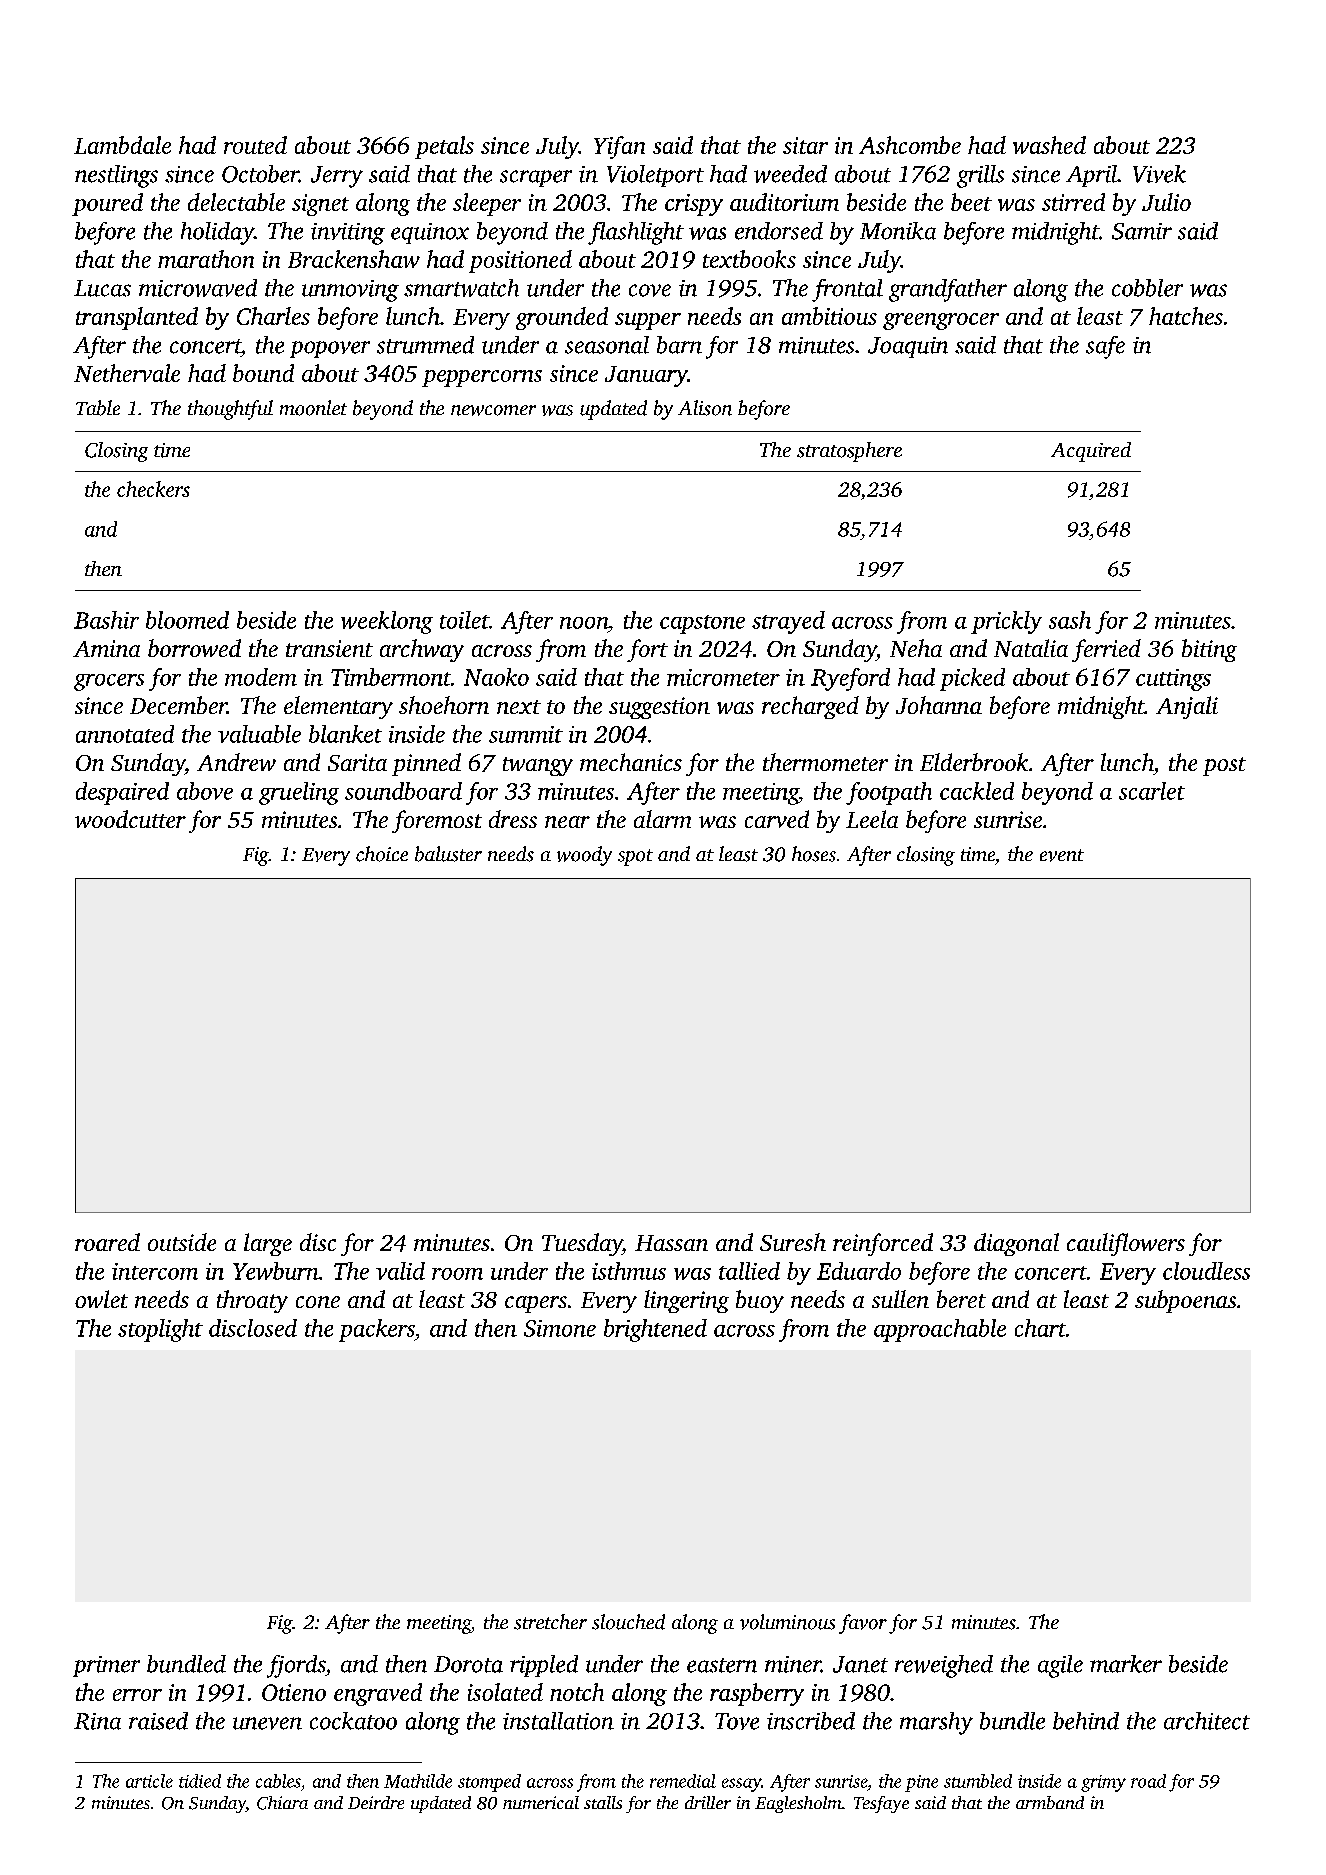  What do you see at coordinates (376, 1802) in the screenshot?
I see `Deirdre` at bounding box center [376, 1802].
